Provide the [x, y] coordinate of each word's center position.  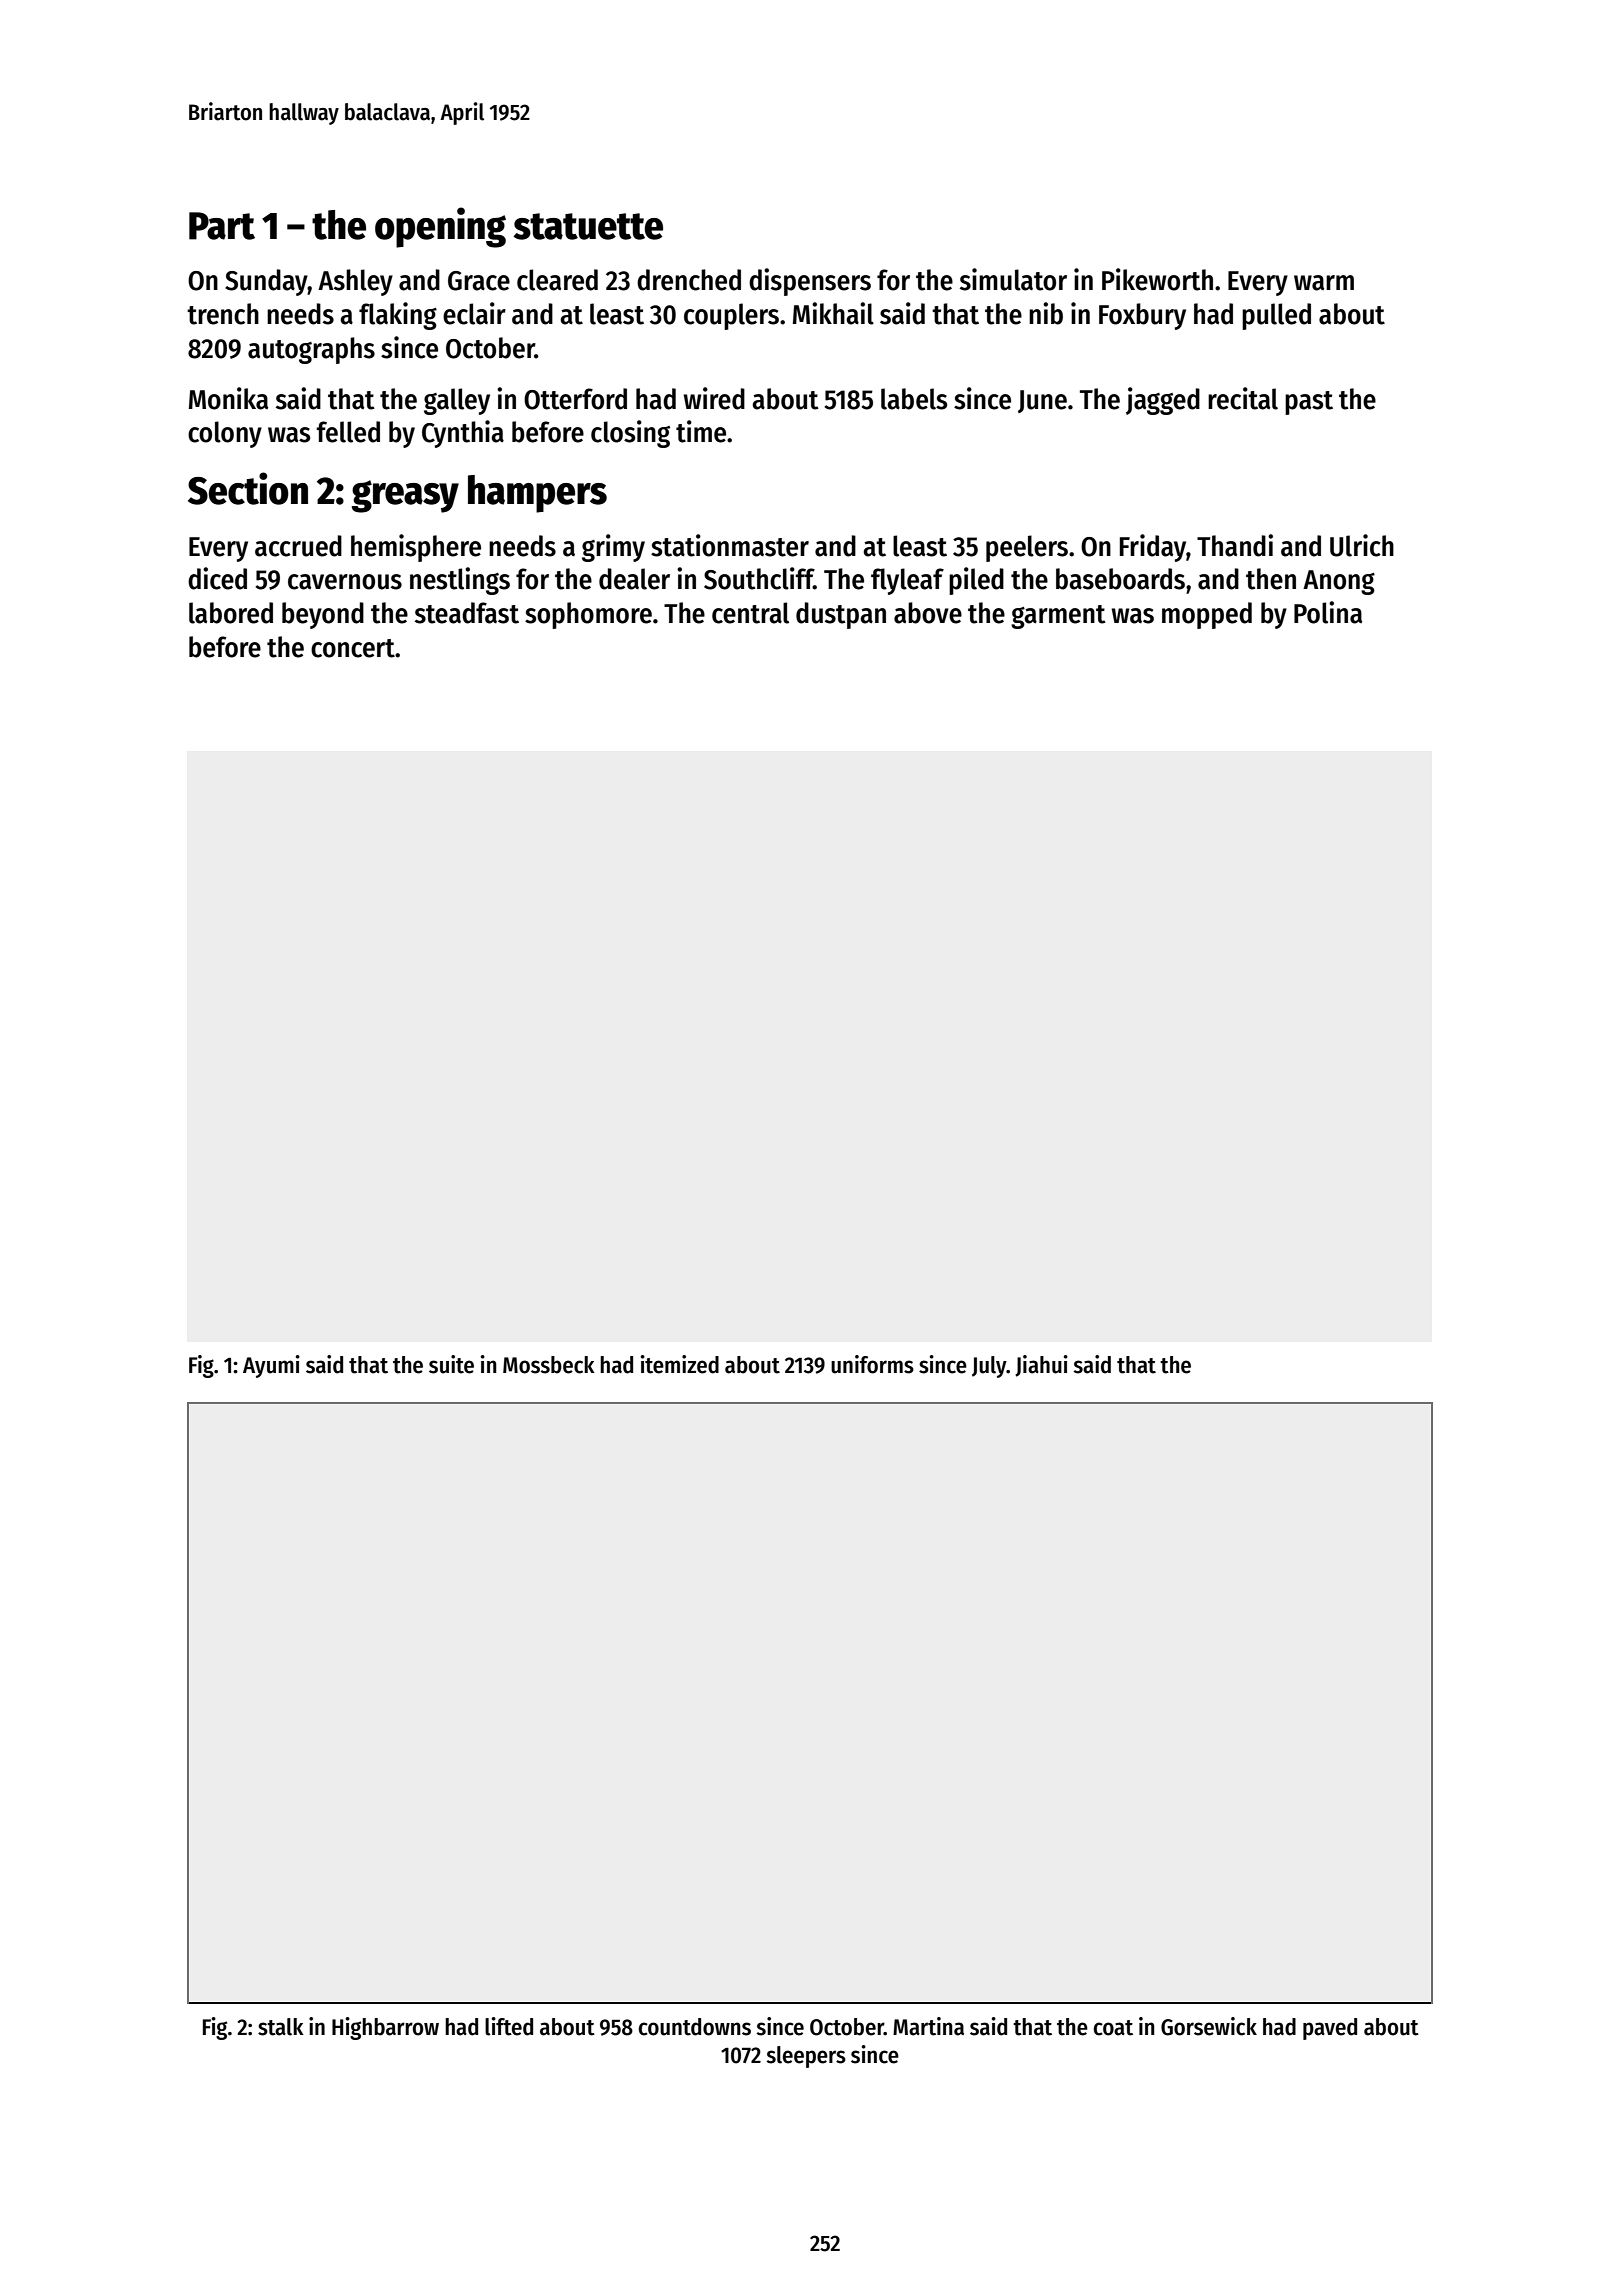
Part [222, 226]
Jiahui [1041, 1366]
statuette [588, 226]
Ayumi [271, 1366]
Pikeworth [1157, 279]
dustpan [841, 615]
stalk [281, 2027]
